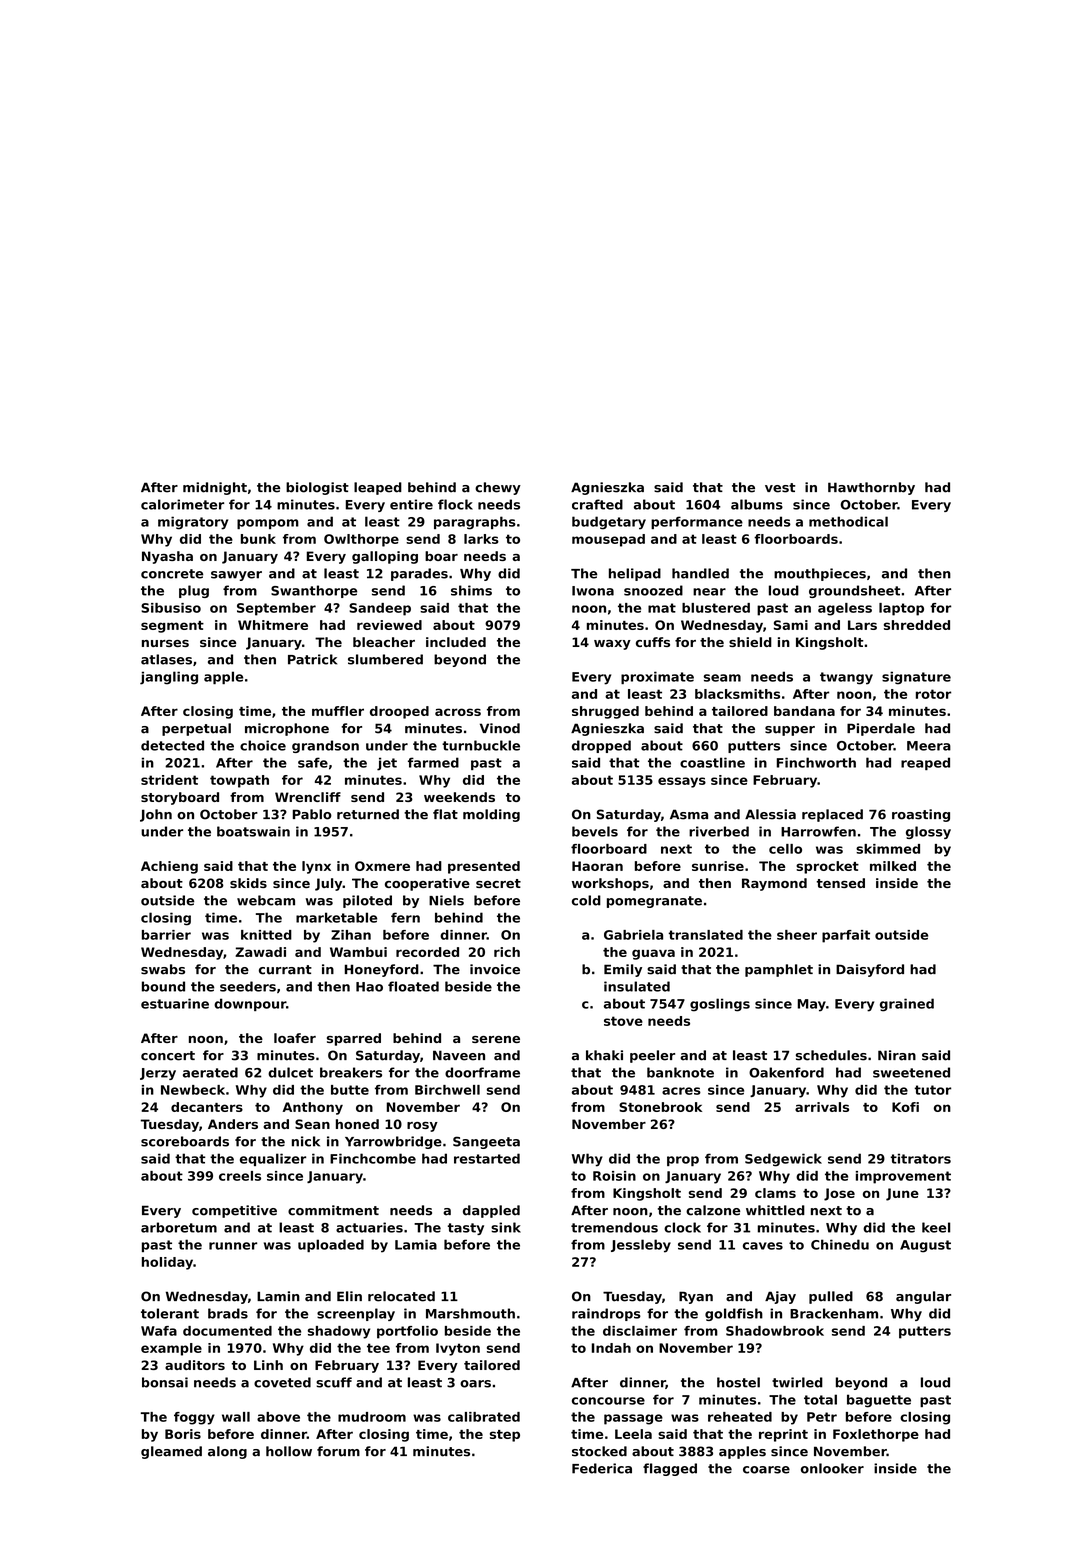  What do you see at coordinates (182, 504) in the image?
I see `calorimeter` at bounding box center [182, 504].
